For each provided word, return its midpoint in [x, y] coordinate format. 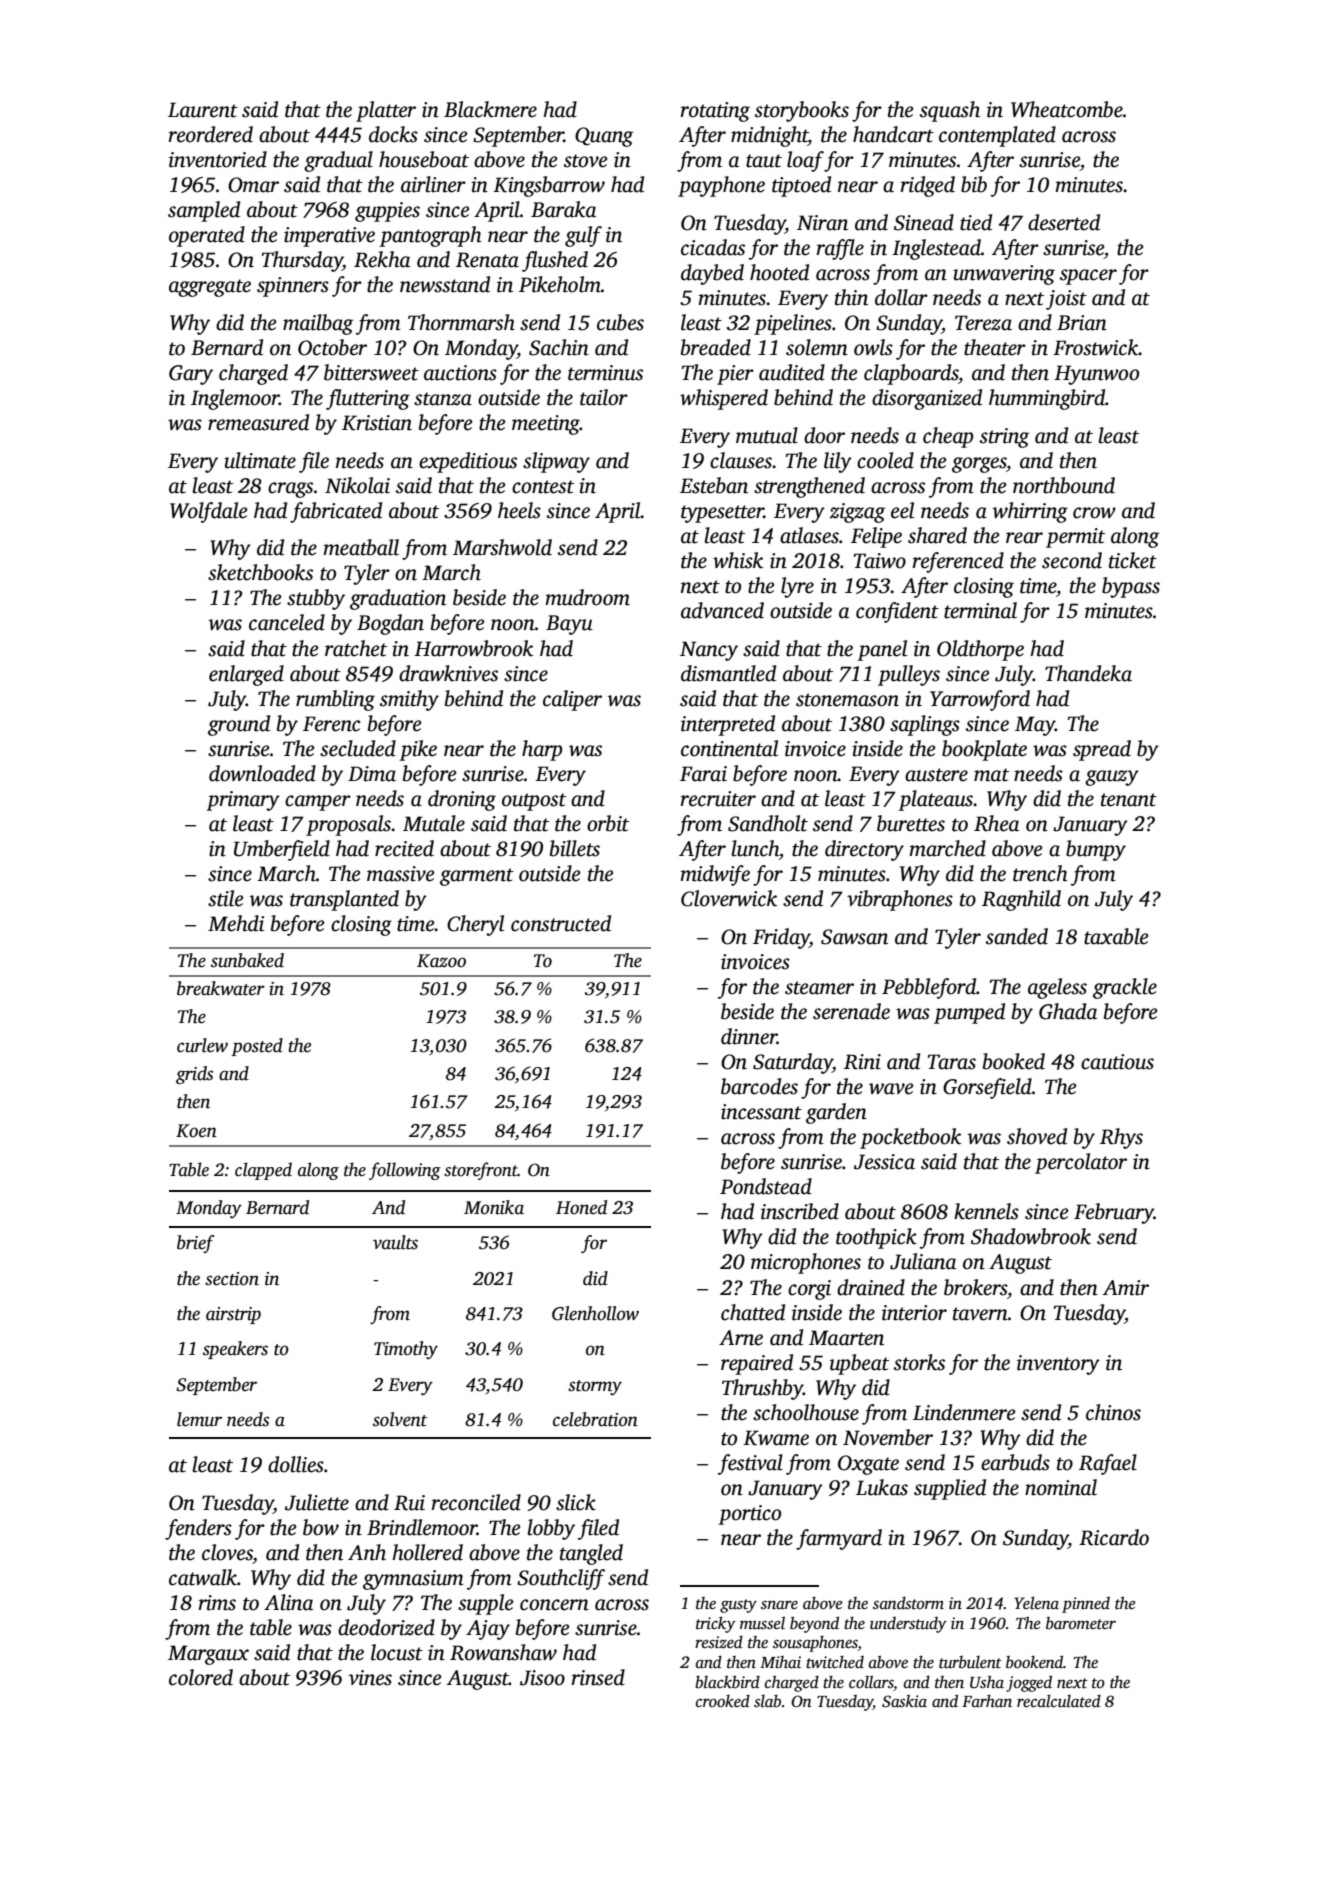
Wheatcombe [1067, 109]
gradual [338, 161]
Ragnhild [1021, 900]
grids [194, 1075]
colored [201, 1677]
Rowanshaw [503, 1652]
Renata [487, 260]
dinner [749, 1036]
